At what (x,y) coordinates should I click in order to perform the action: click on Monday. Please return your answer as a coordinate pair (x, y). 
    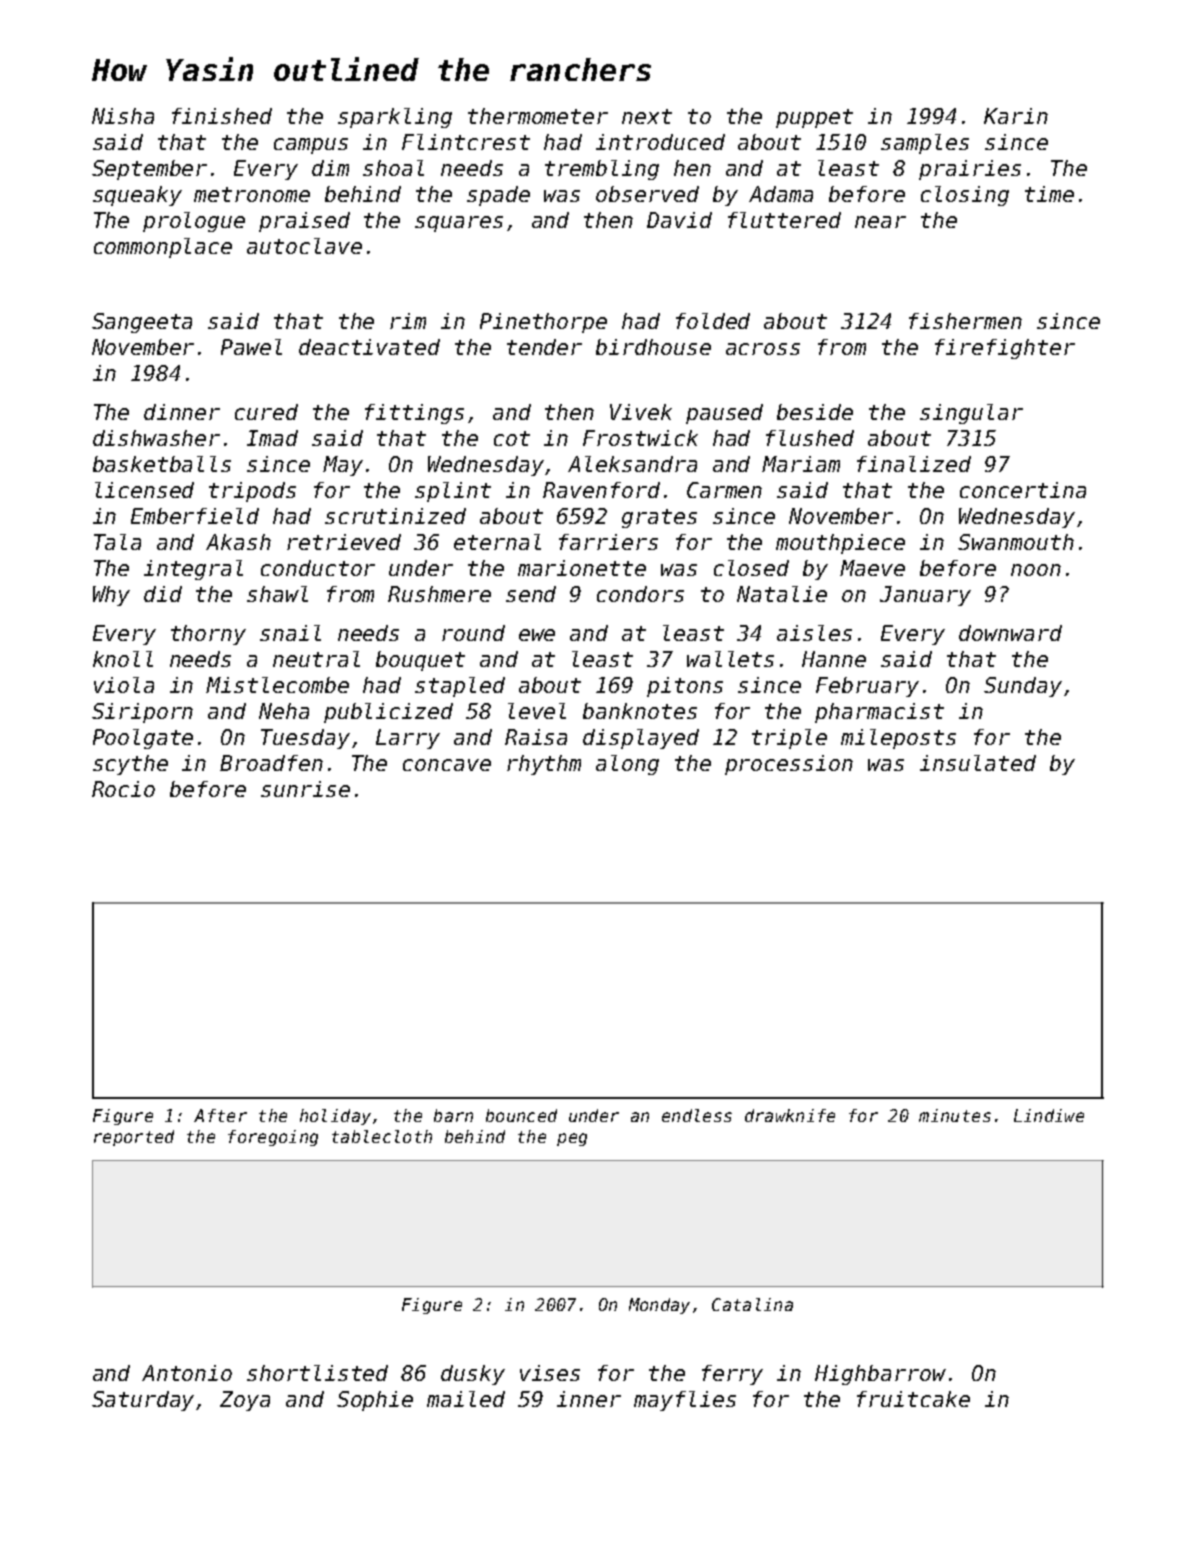
    Looking at the image, I should click on (659, 1306).
